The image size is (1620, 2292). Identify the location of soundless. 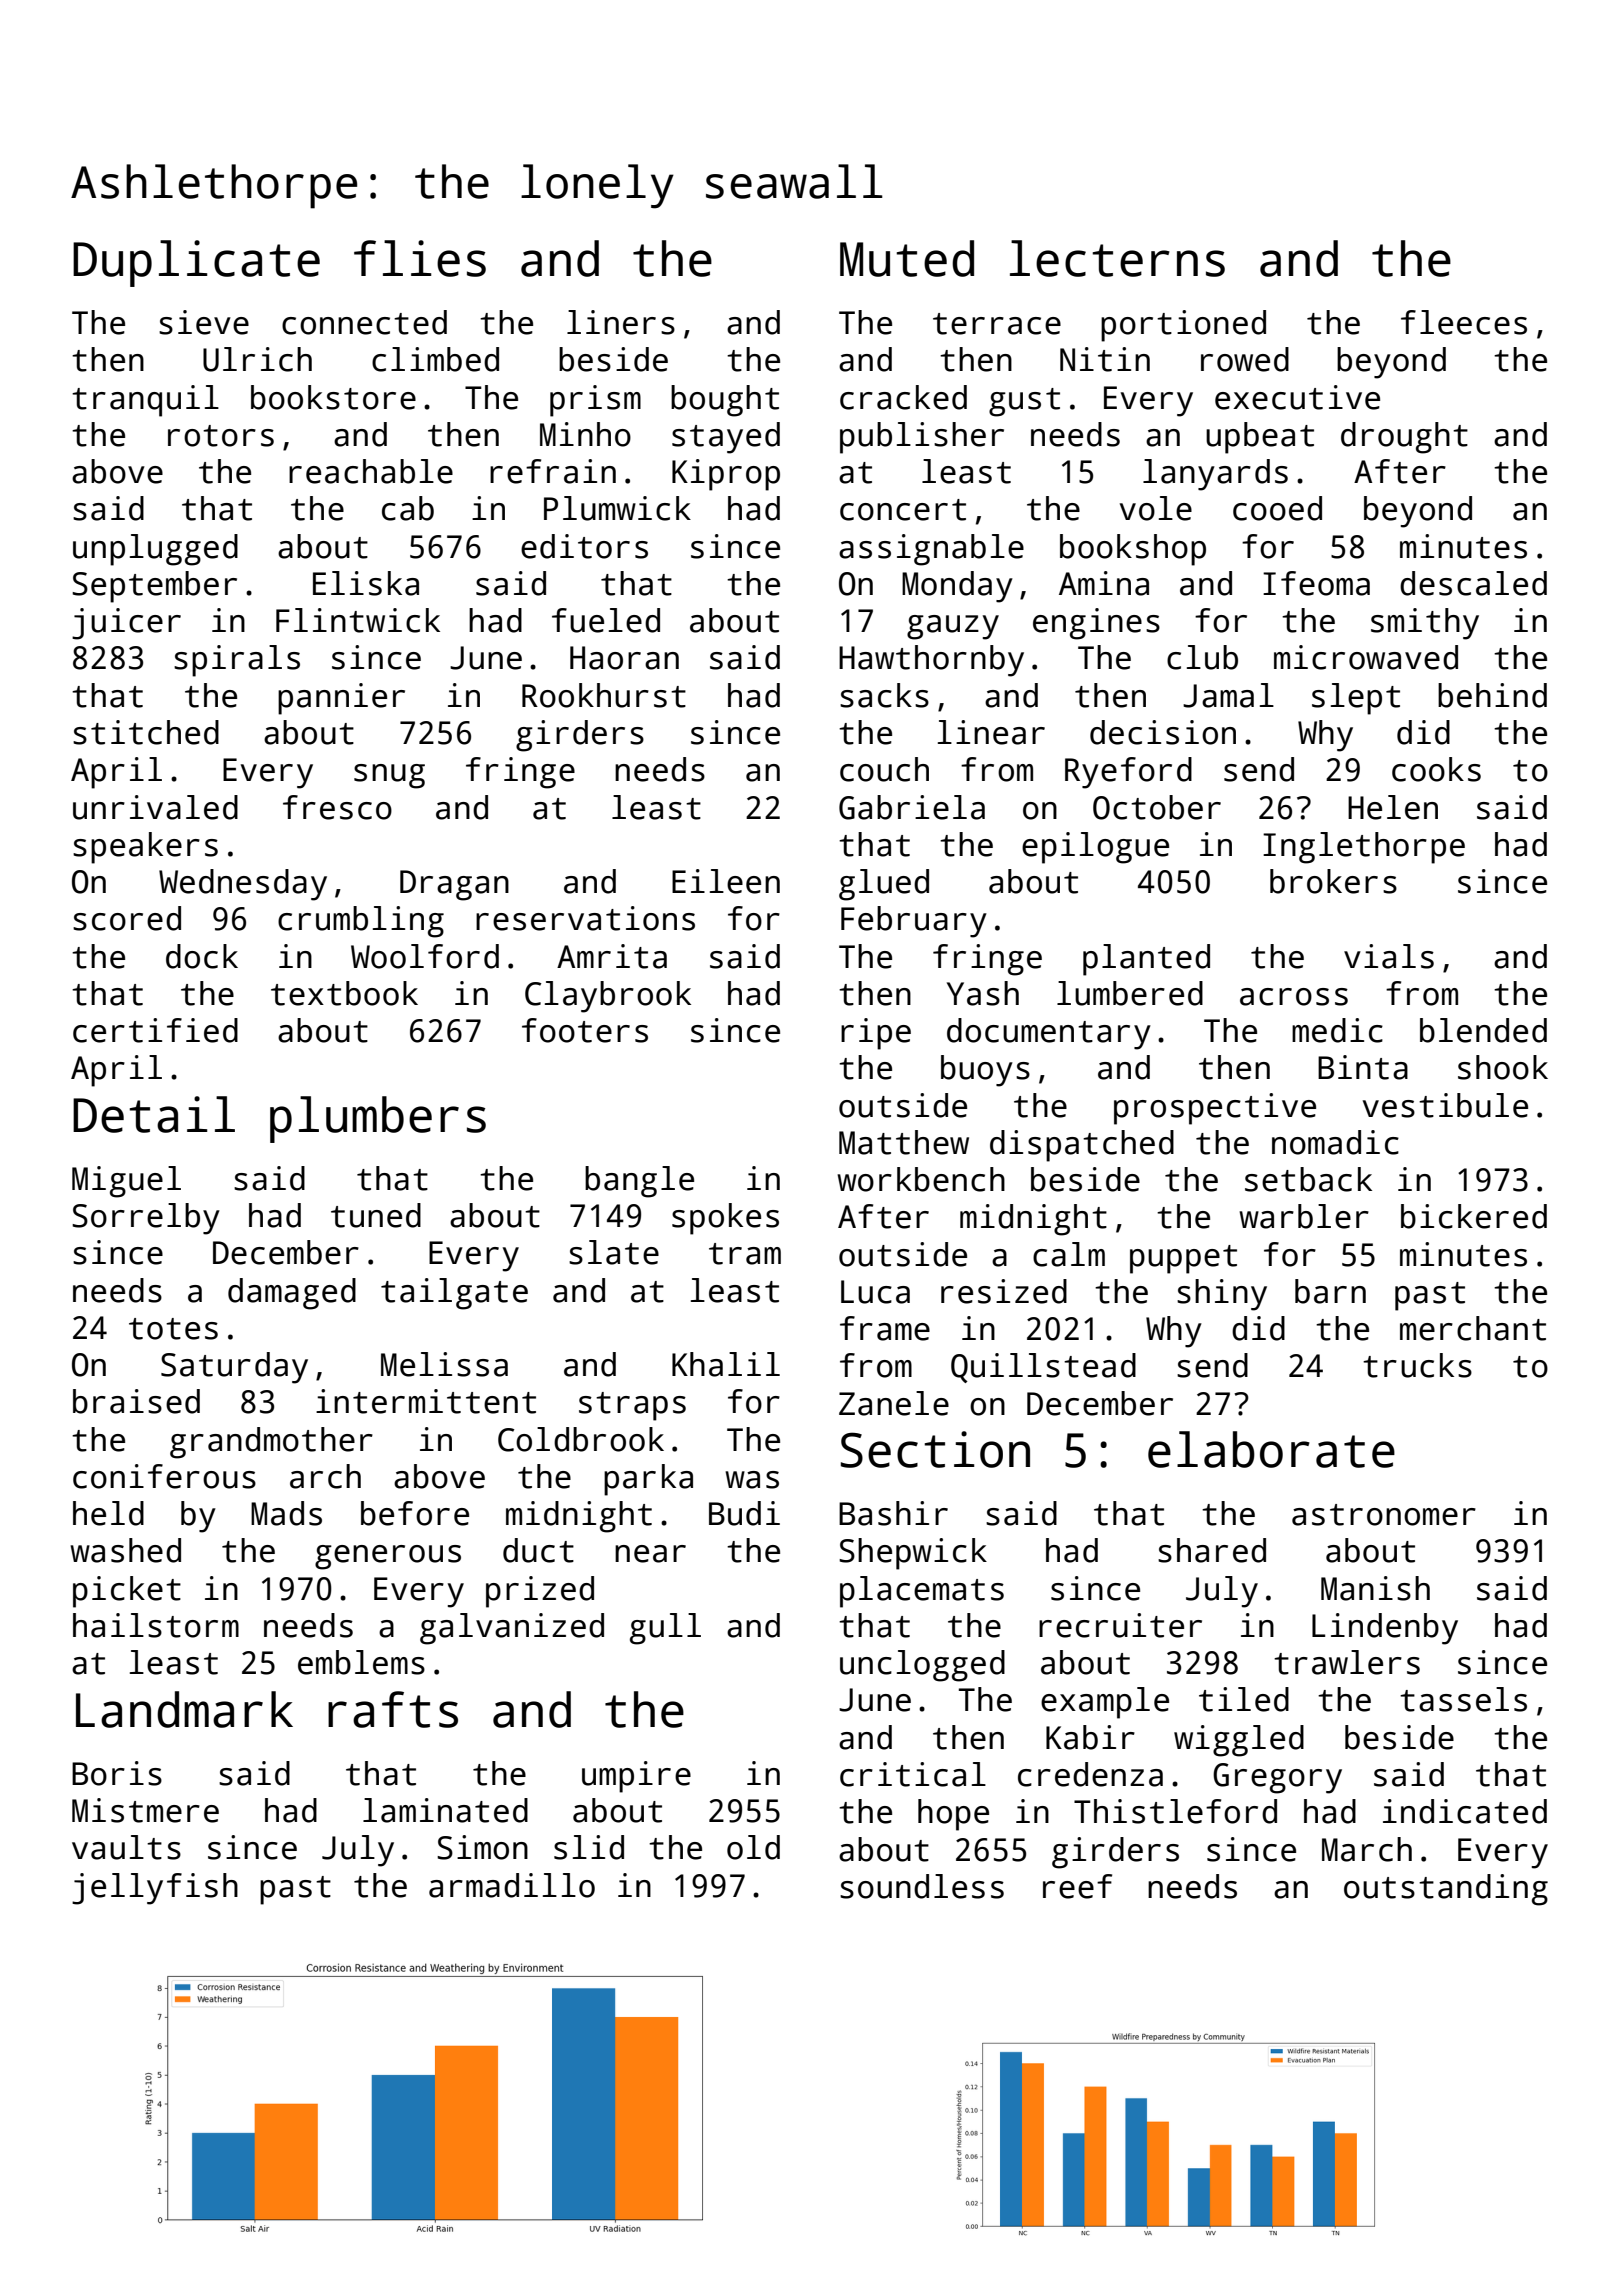
(922, 1886).
